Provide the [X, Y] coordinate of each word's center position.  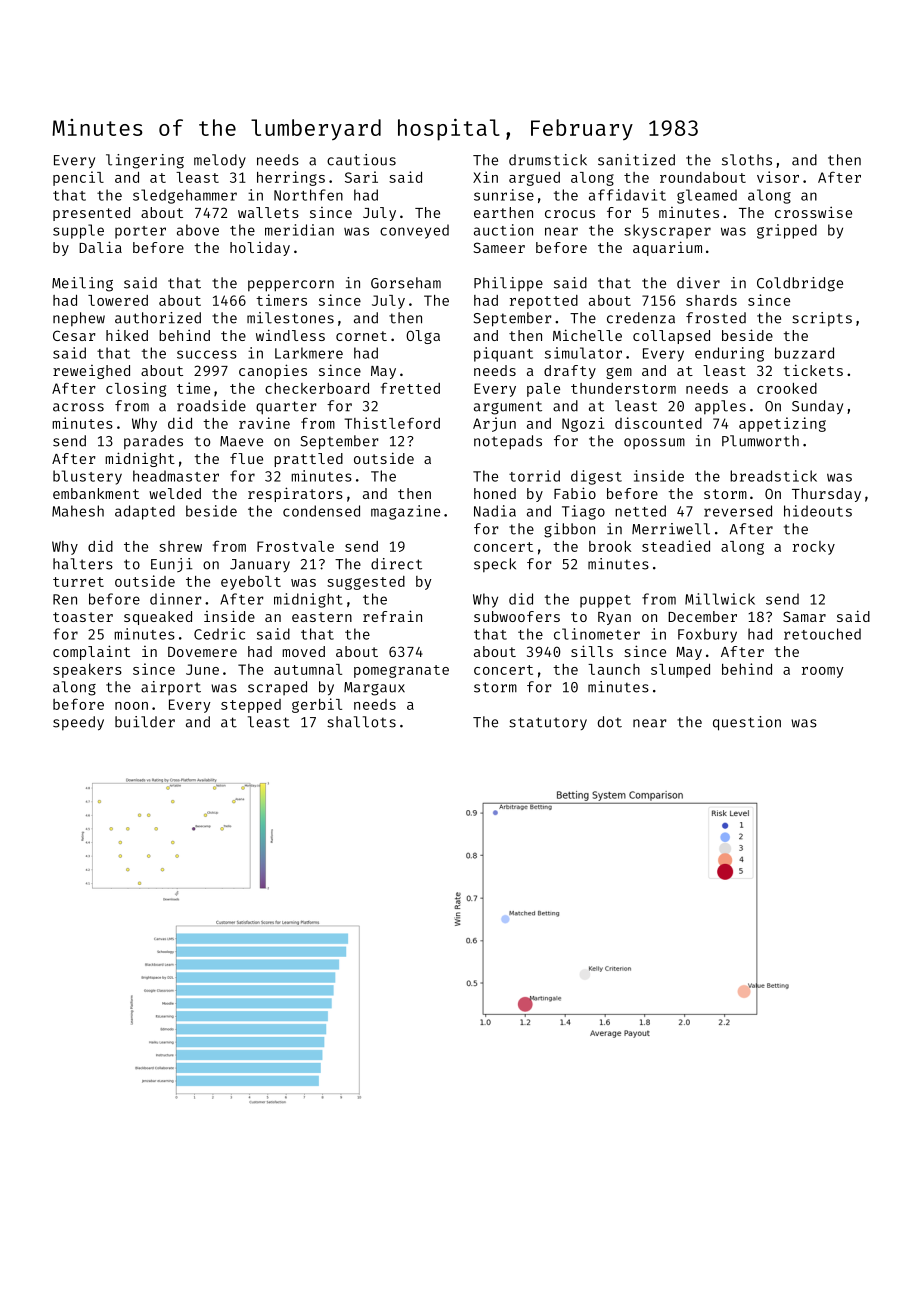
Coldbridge [800, 284]
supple [78, 231]
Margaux [374, 689]
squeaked [158, 618]
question [747, 723]
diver [698, 283]
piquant [503, 354]
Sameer [499, 247]
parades [153, 442]
